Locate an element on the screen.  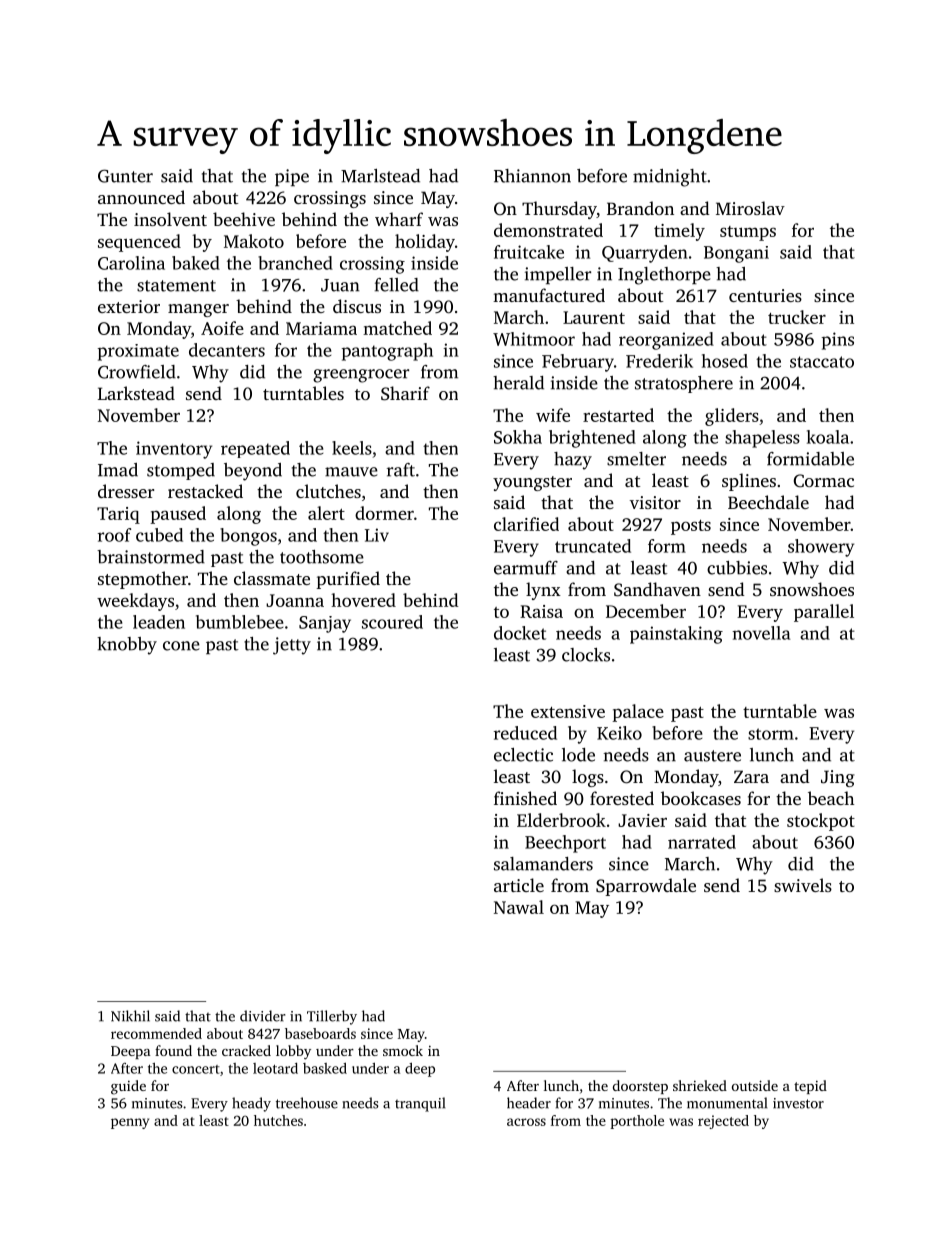
finished is located at coordinates (525, 798).
